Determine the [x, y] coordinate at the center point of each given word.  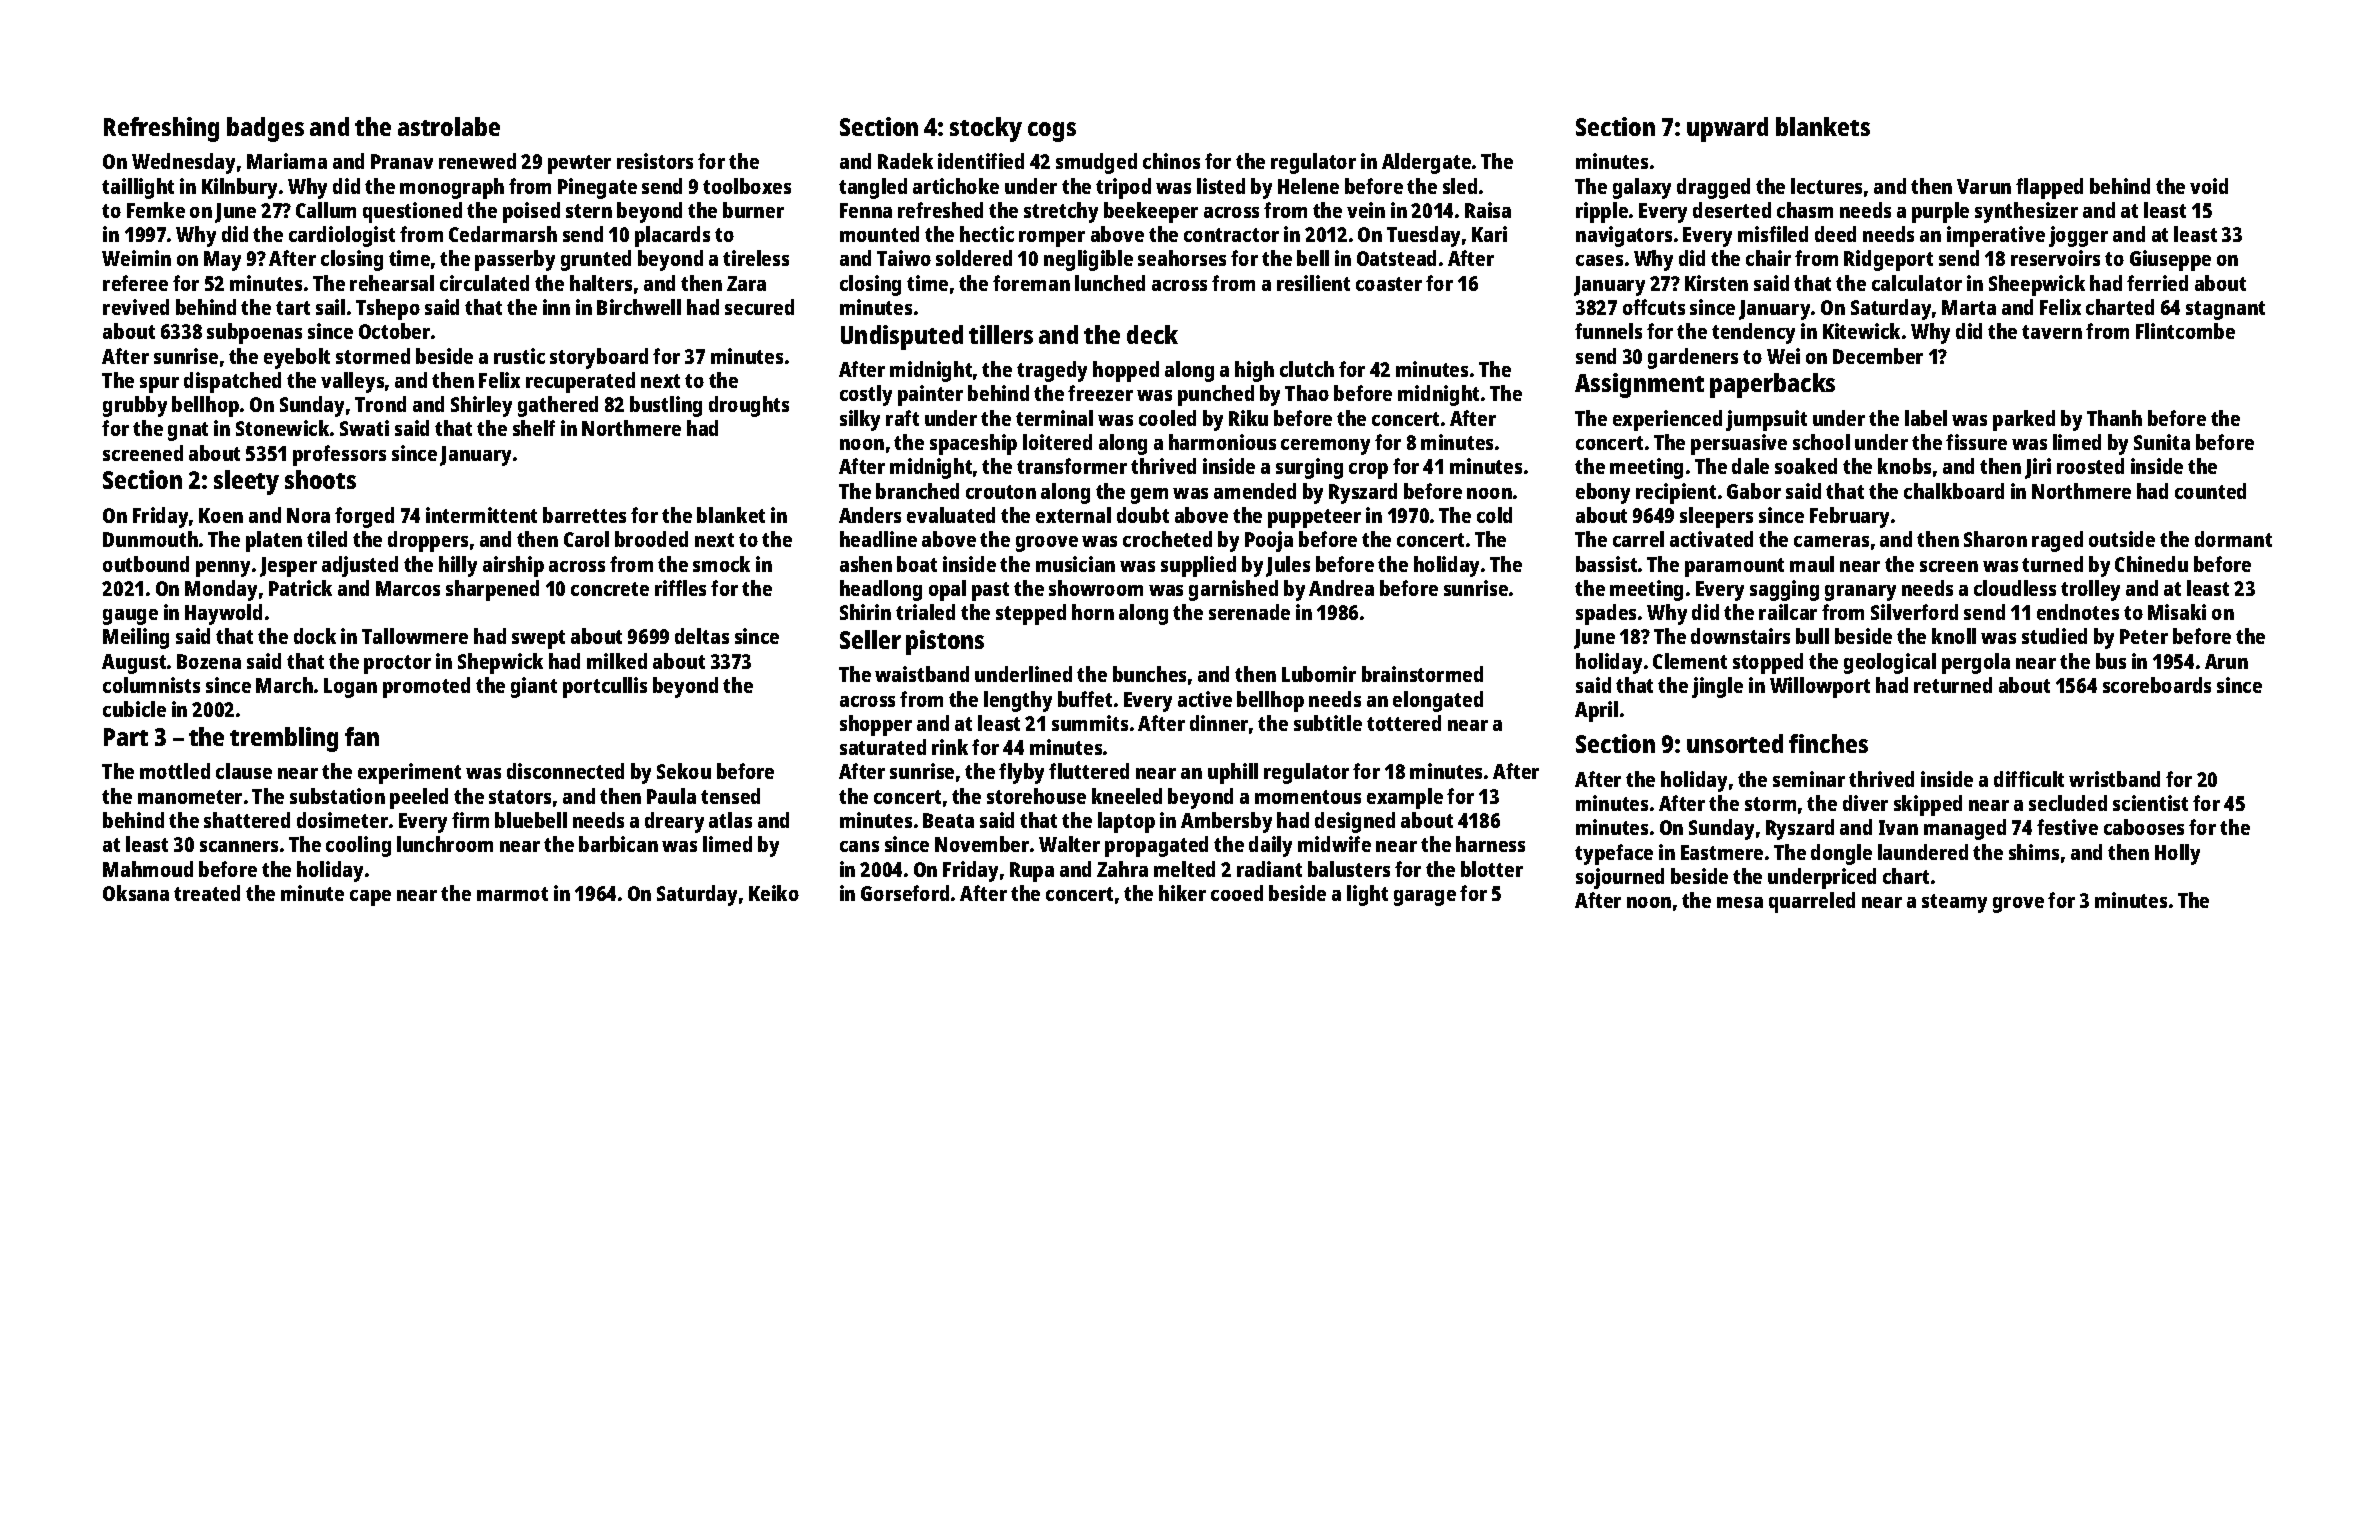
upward [1727, 129]
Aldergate [1426, 163]
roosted [2090, 466]
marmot [512, 894]
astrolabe [449, 126]
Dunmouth [150, 539]
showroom [1096, 588]
